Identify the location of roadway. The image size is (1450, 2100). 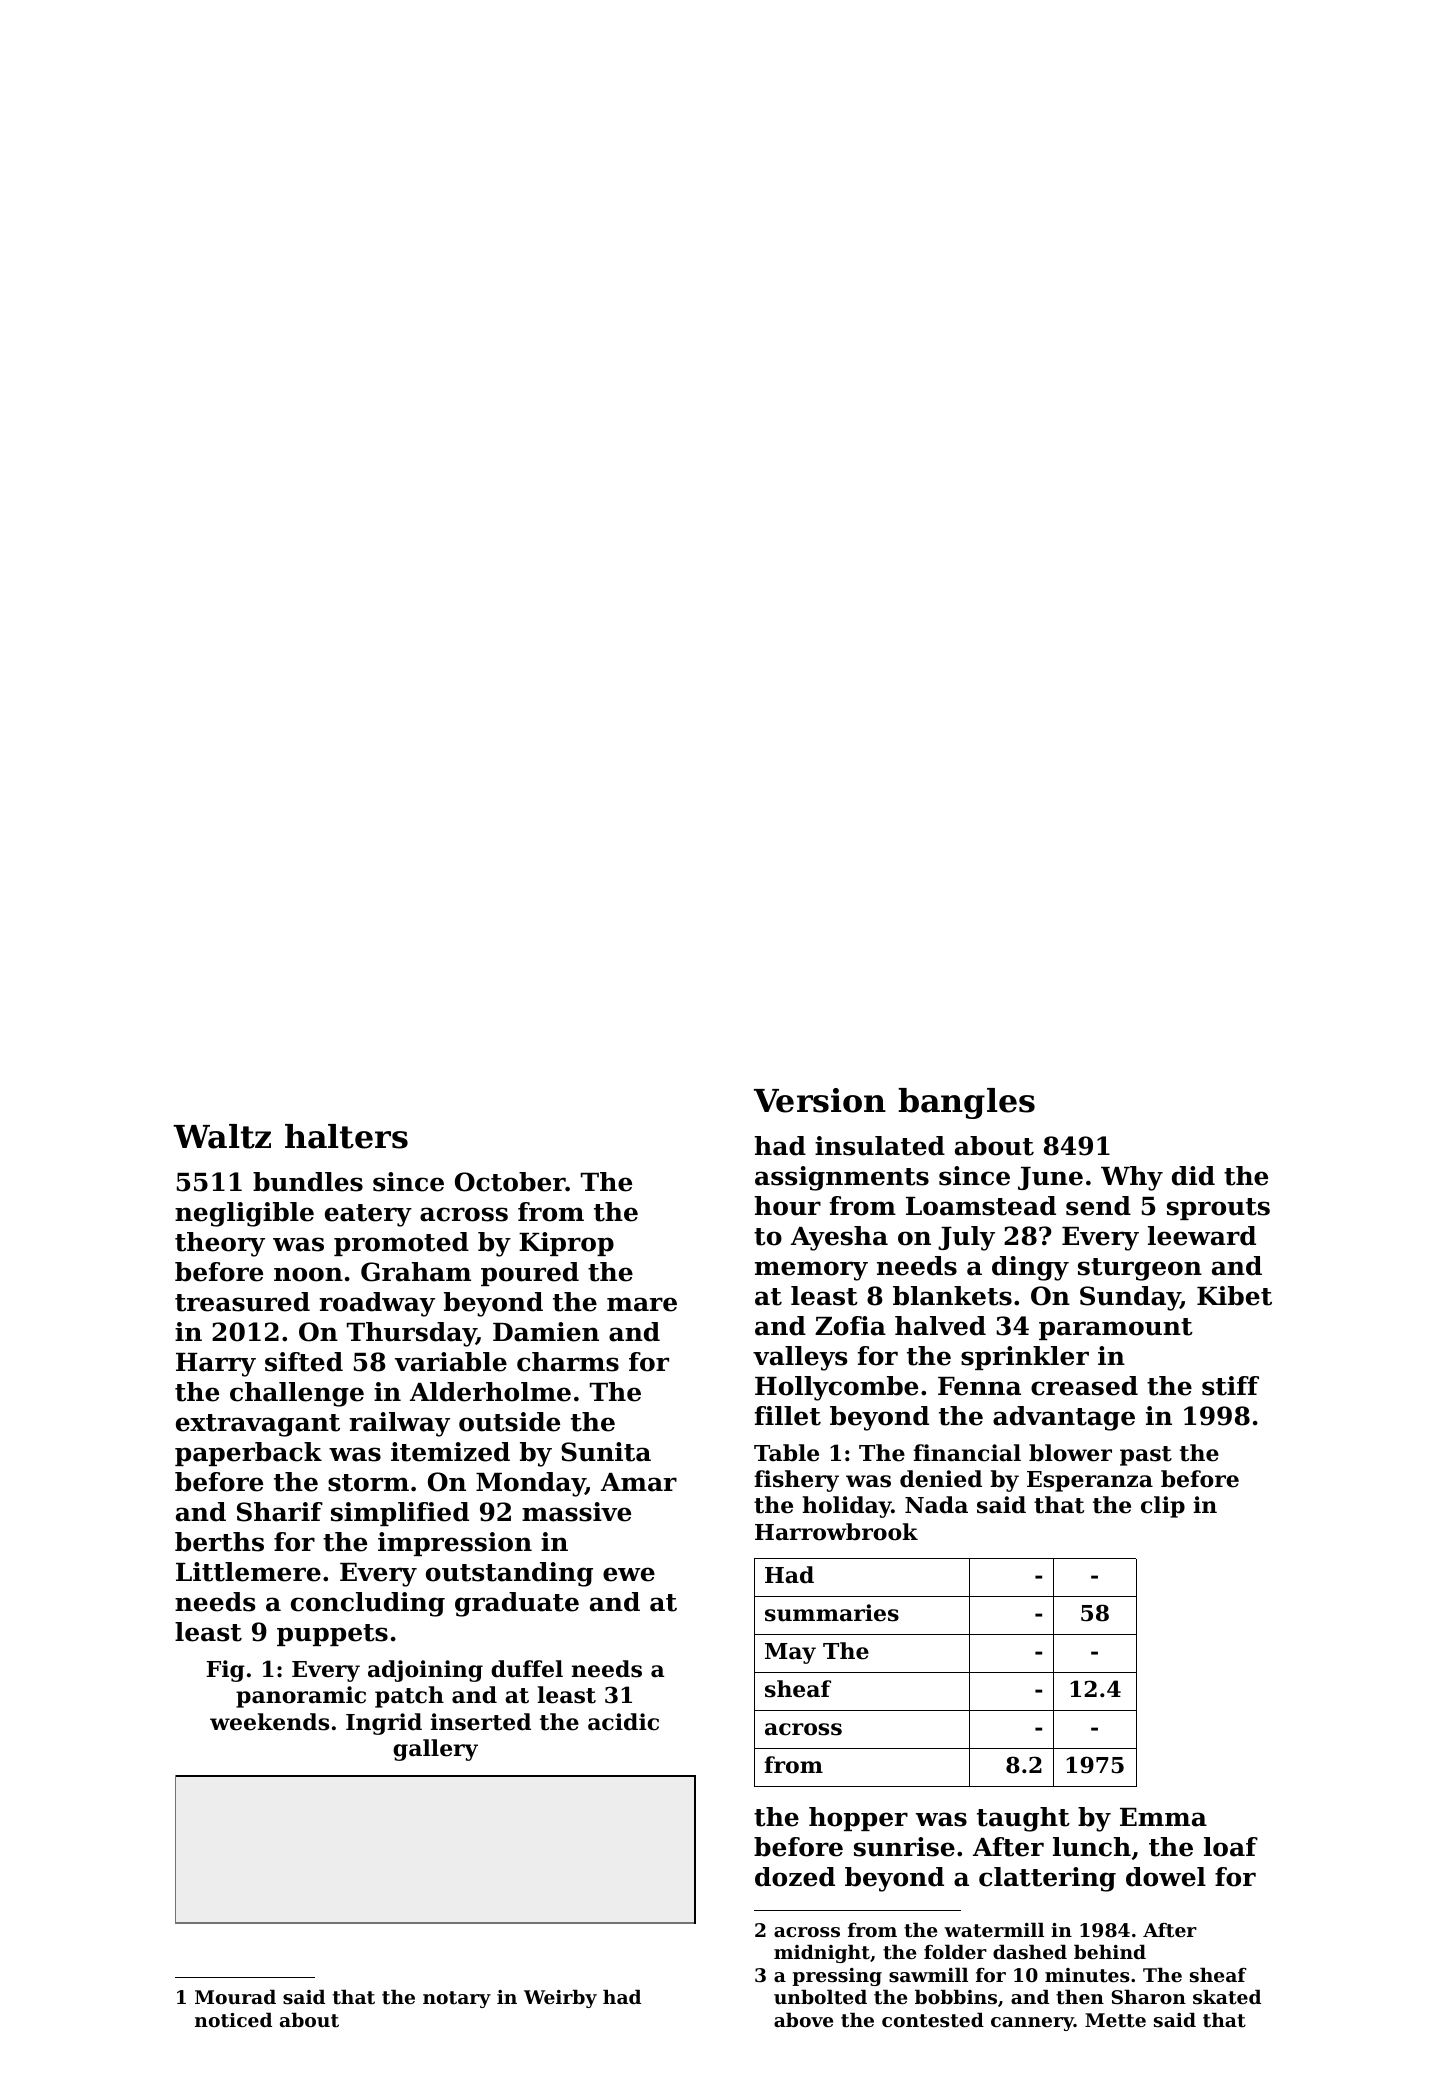
(377, 1304).
